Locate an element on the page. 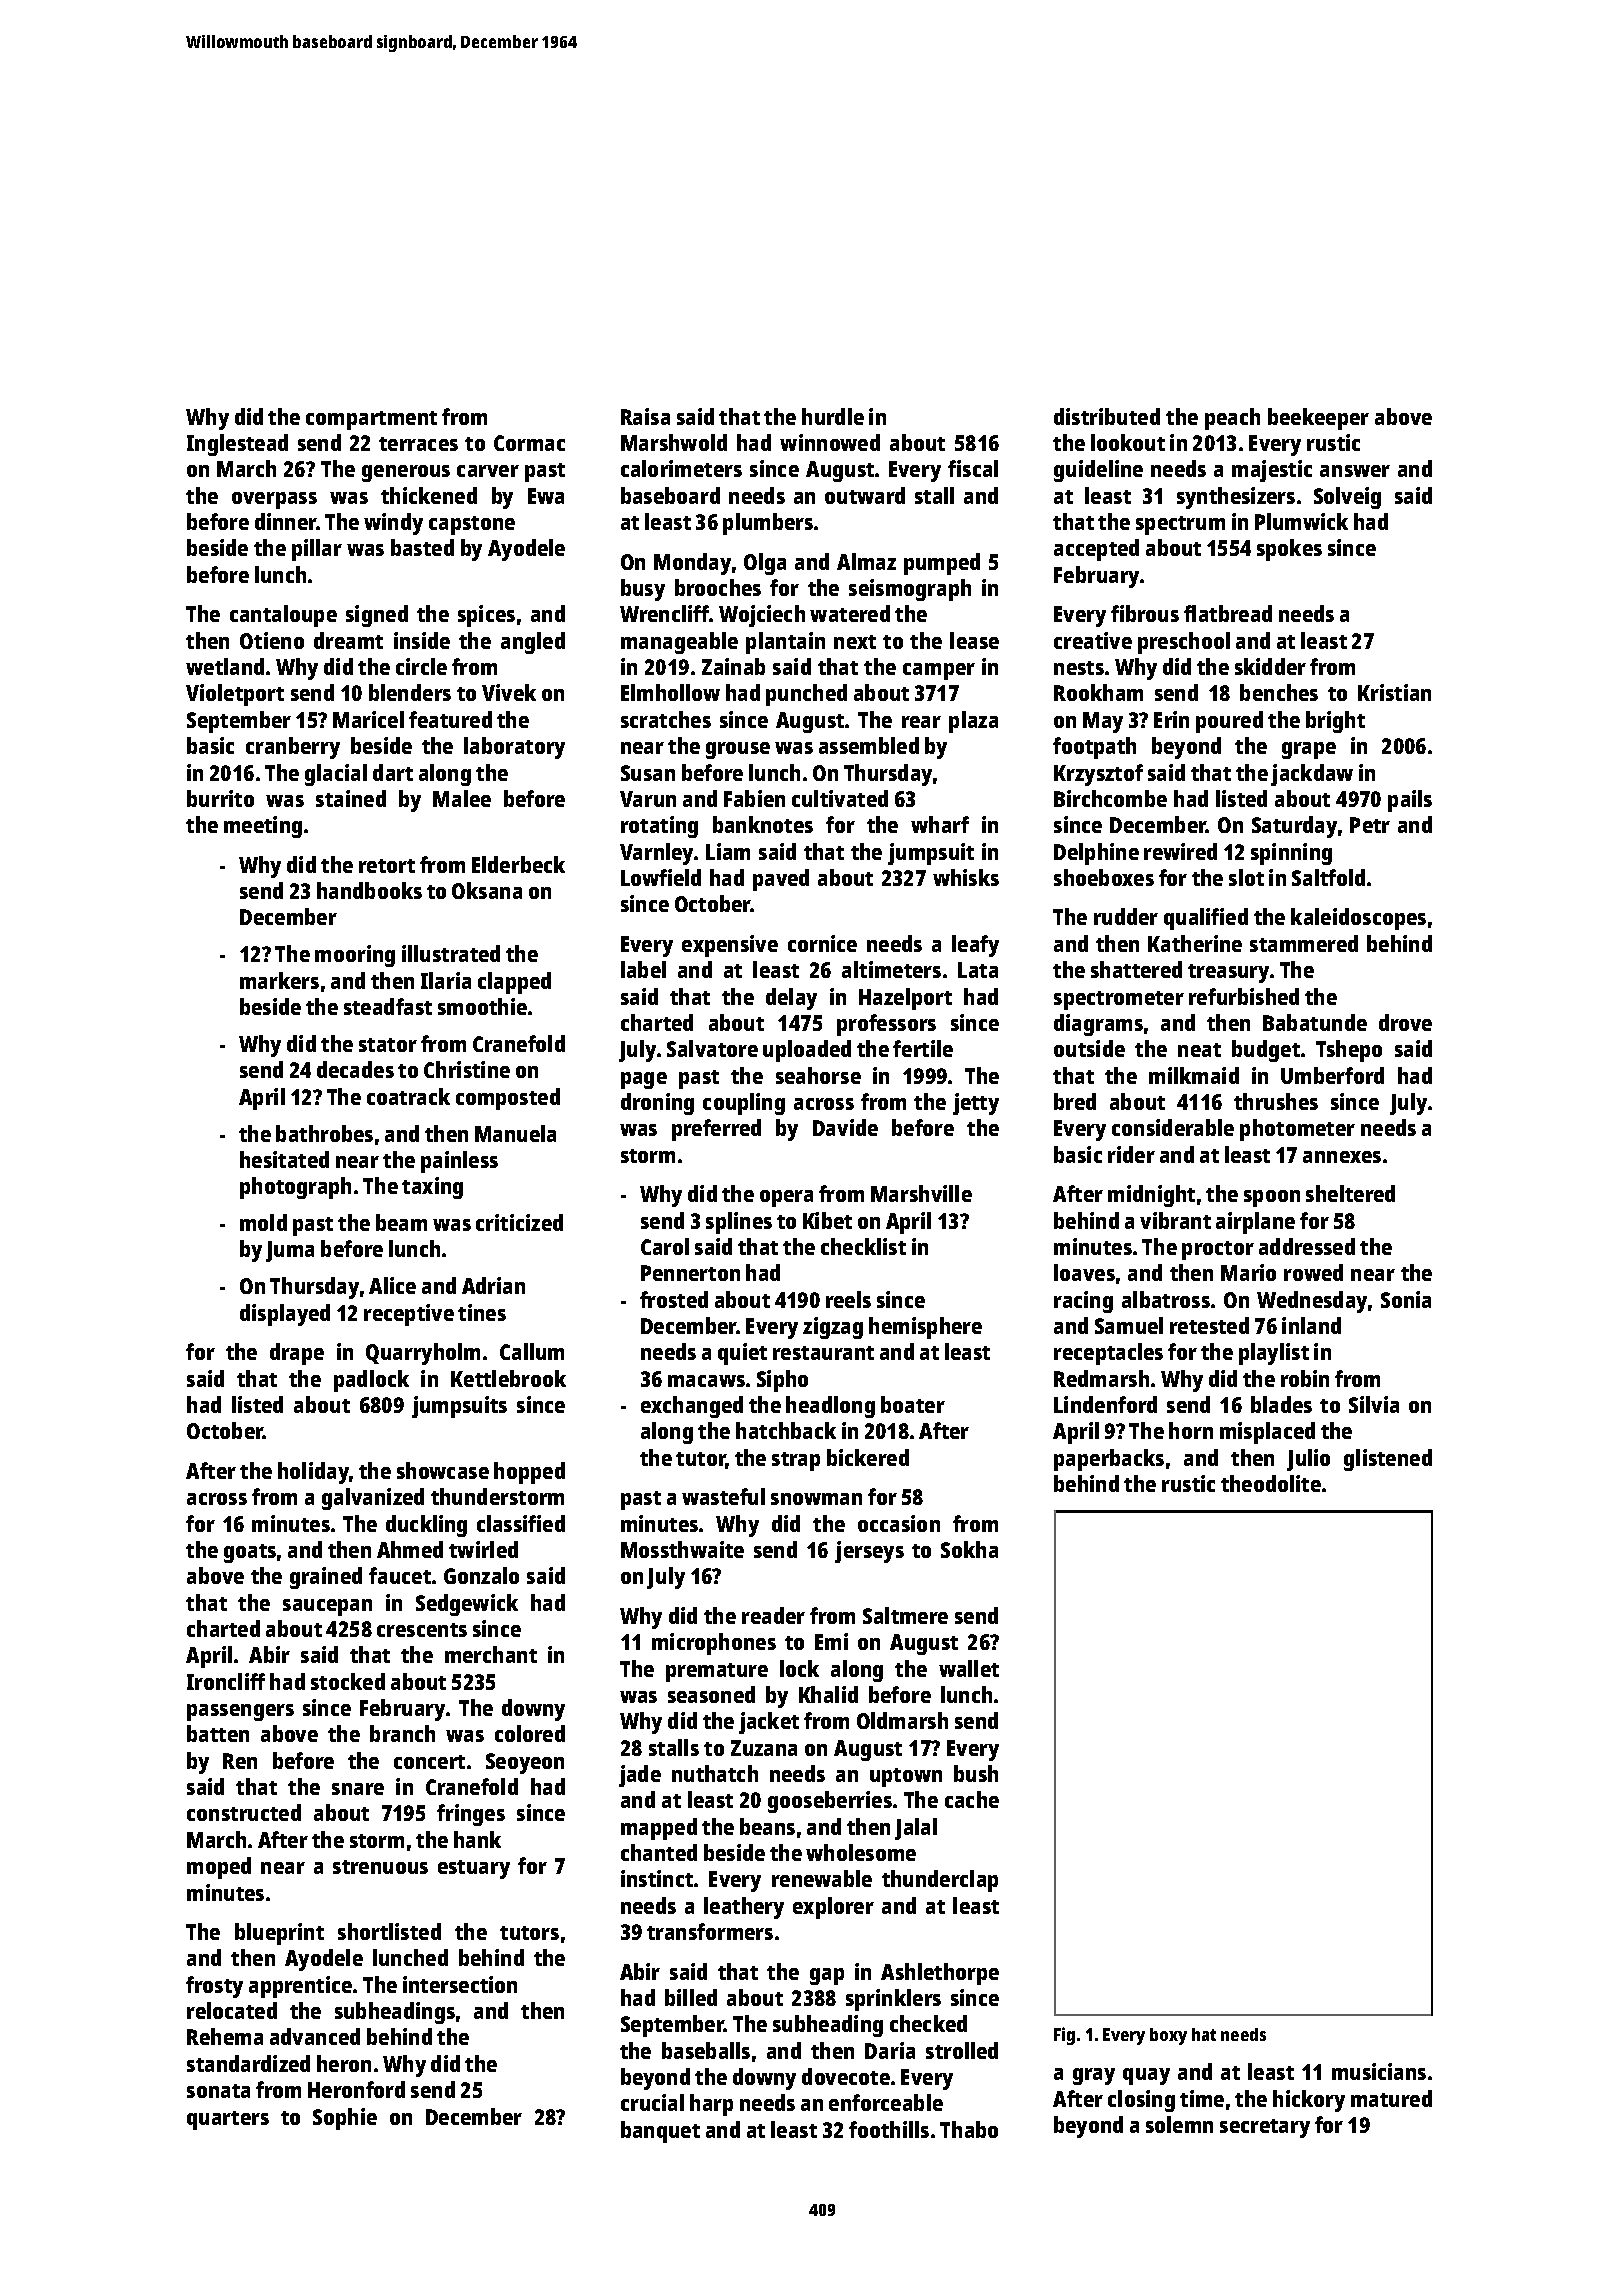 The image size is (1620, 2292). uptown is located at coordinates (906, 1777).
